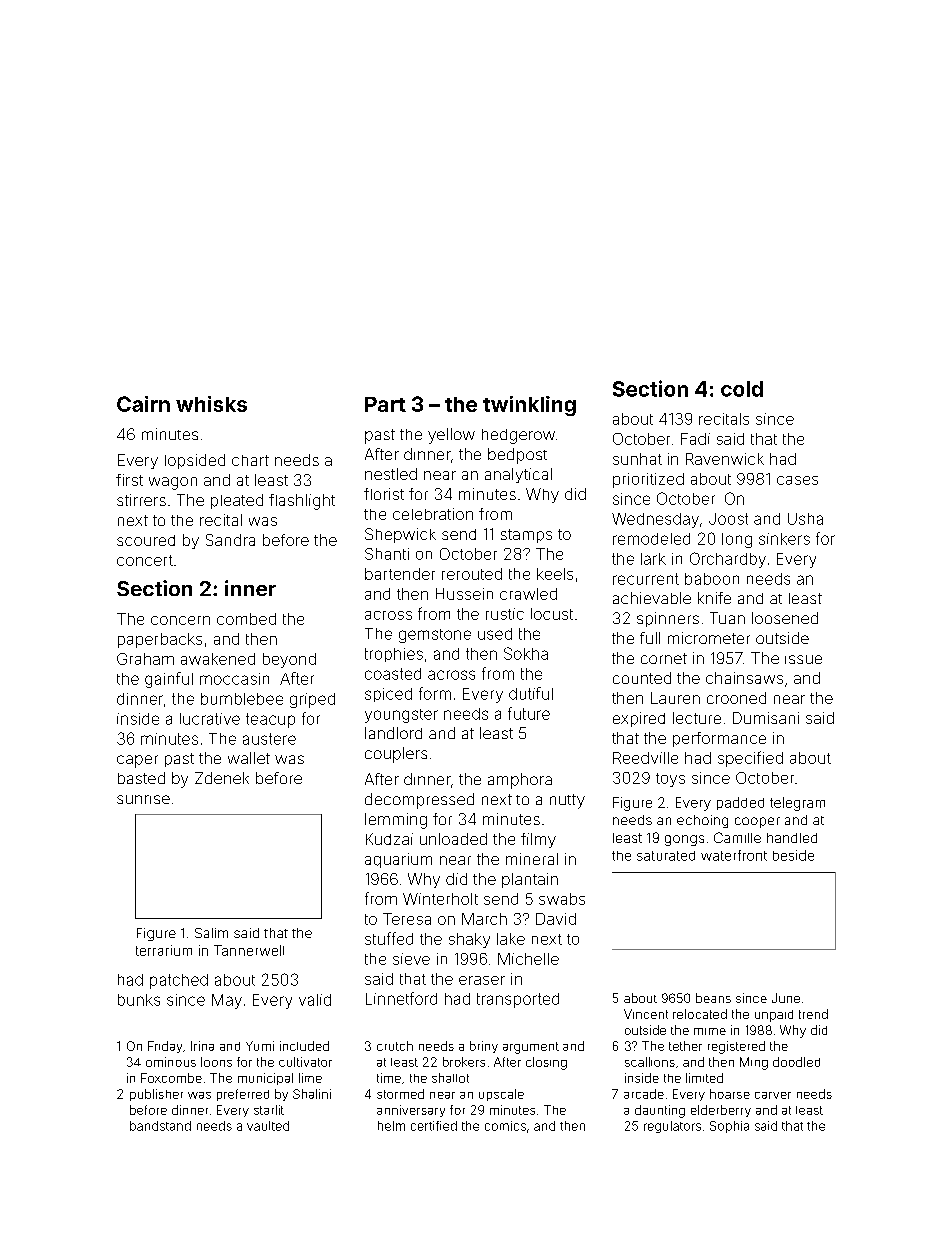 The image size is (952, 1233). I want to click on unloaded, so click(453, 839).
